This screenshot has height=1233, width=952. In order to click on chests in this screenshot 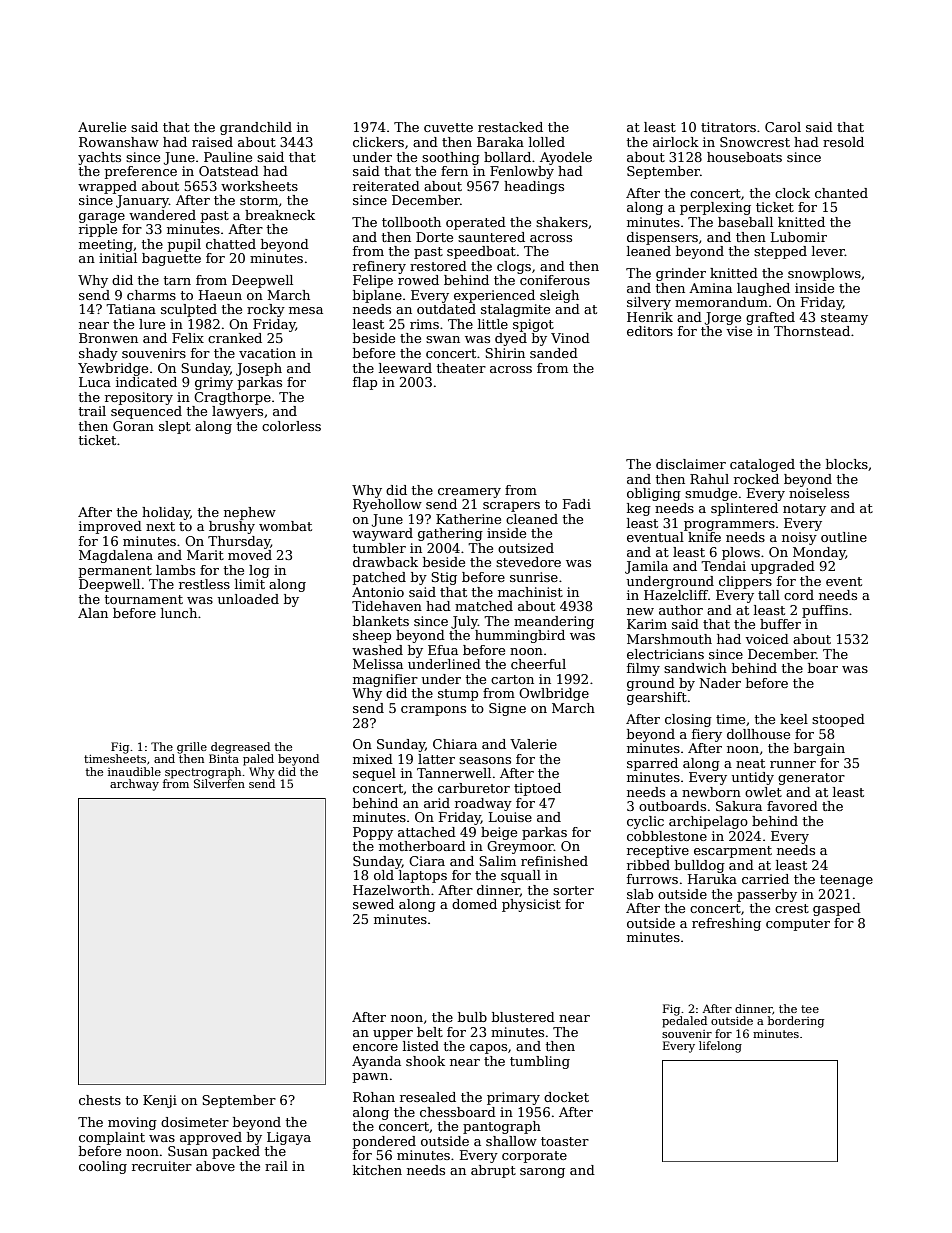, I will do `click(100, 1100)`.
